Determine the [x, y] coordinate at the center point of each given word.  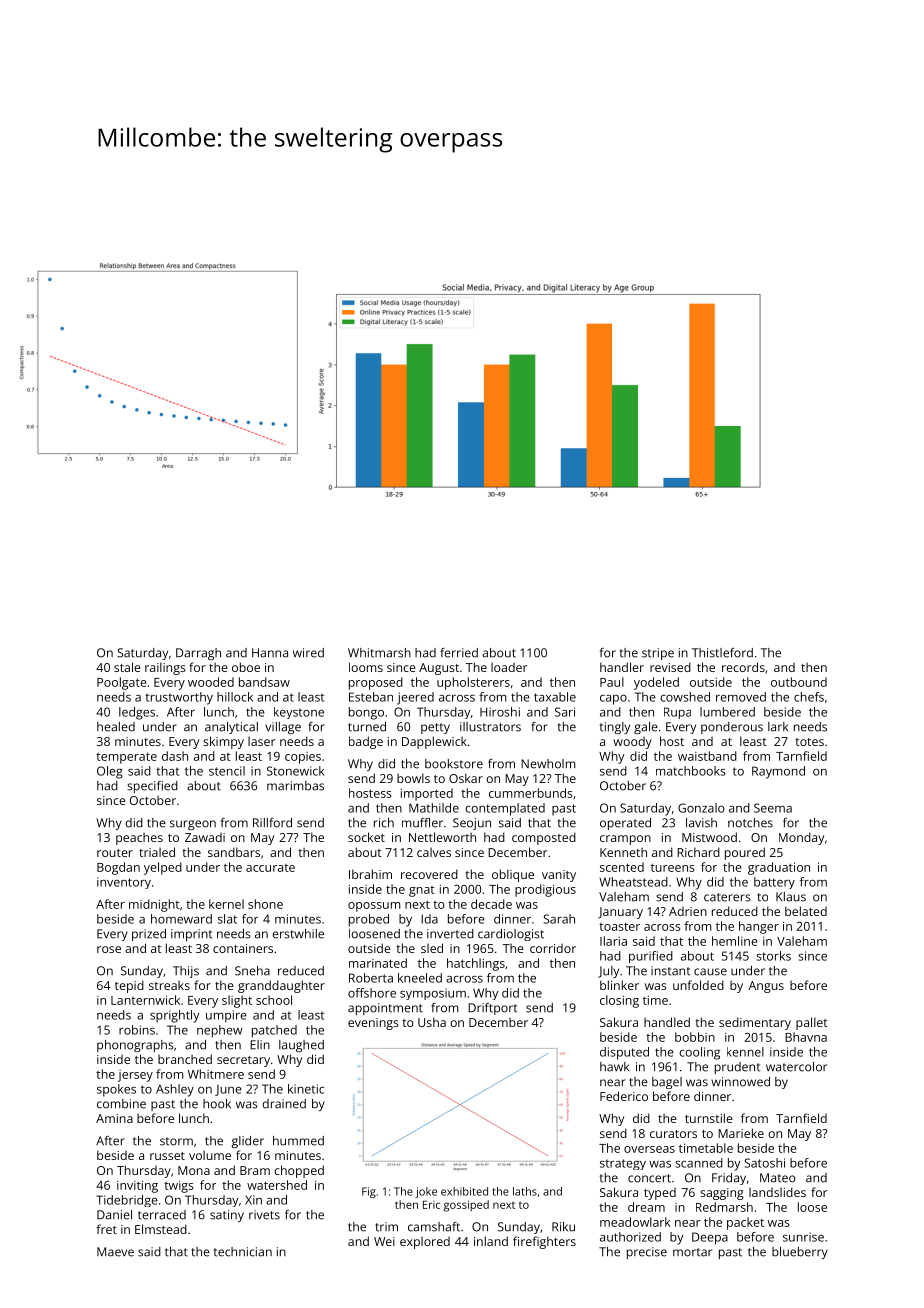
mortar [692, 1252]
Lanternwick [145, 1000]
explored [425, 1242]
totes [809, 742]
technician [243, 1252]
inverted [450, 934]
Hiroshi [500, 712]
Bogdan [118, 868]
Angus [766, 987]
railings [165, 668]
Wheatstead [633, 882]
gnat [422, 891]
